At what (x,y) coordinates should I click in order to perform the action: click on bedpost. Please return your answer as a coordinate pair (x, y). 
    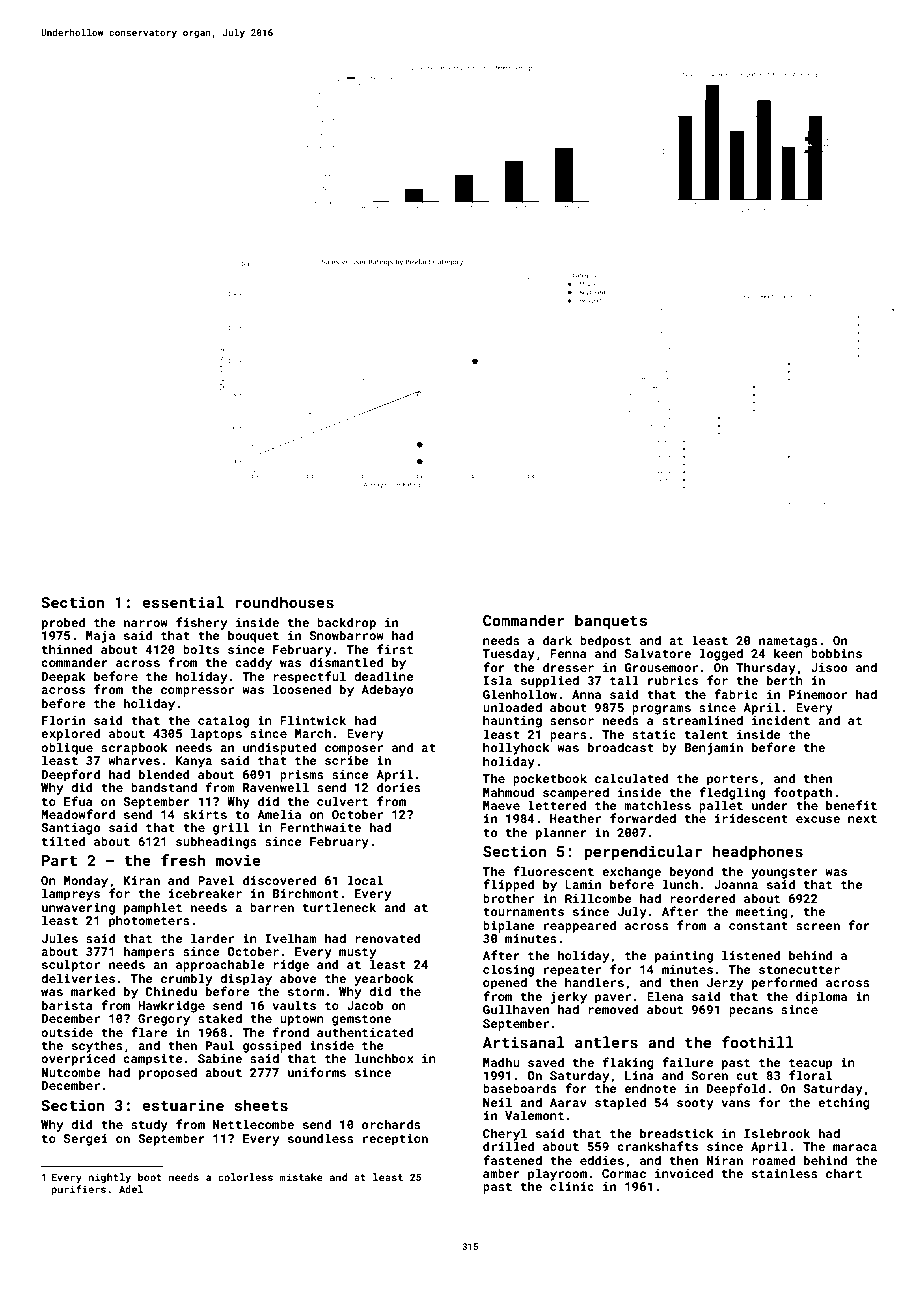
    Looking at the image, I should click on (605, 641).
